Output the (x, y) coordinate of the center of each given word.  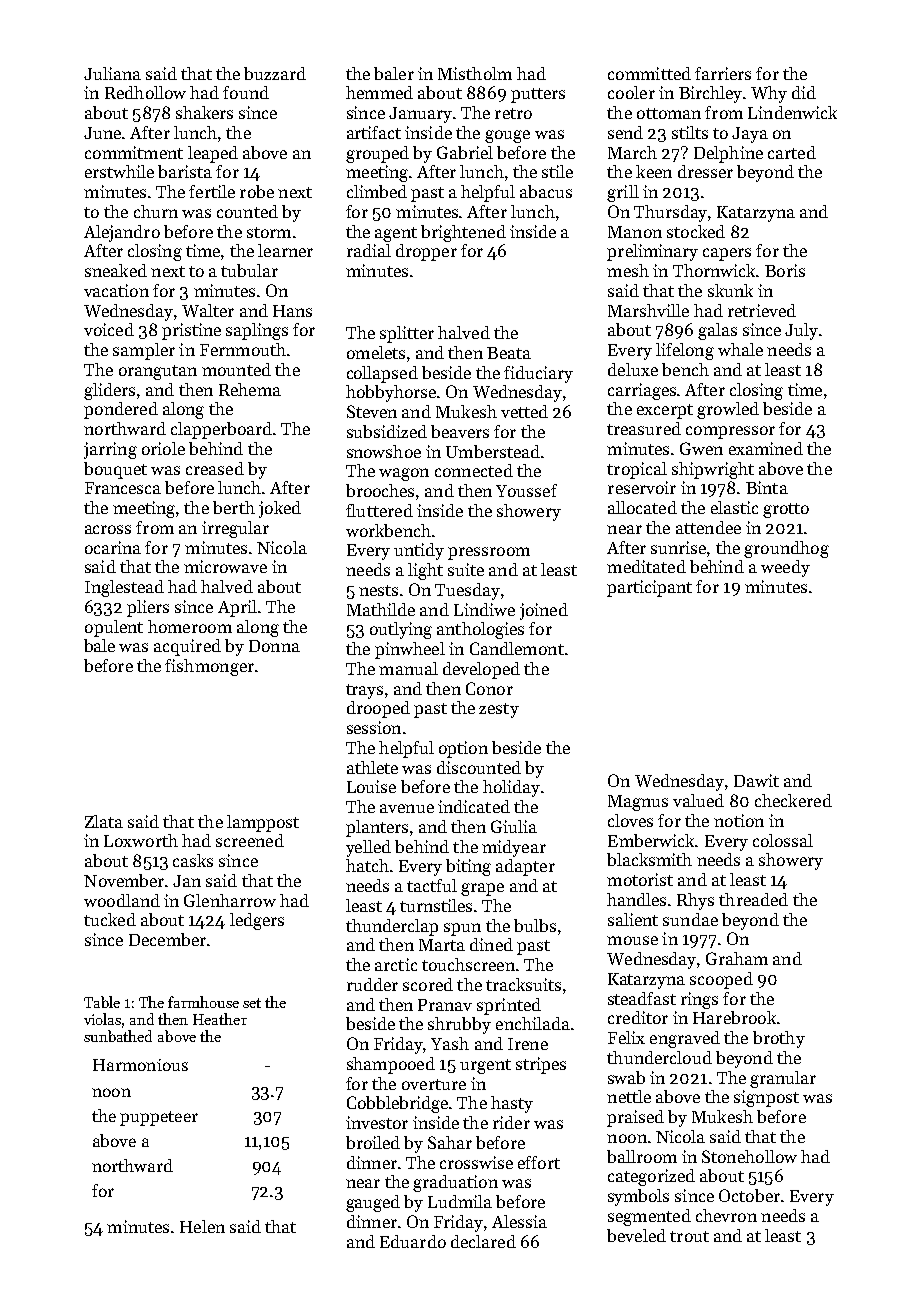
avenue (407, 808)
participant (649, 588)
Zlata (104, 821)
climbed (377, 191)
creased (215, 468)
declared (483, 1241)
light (425, 571)
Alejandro (122, 233)
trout (689, 1236)
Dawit (756, 780)
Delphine (728, 154)
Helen (202, 1226)
